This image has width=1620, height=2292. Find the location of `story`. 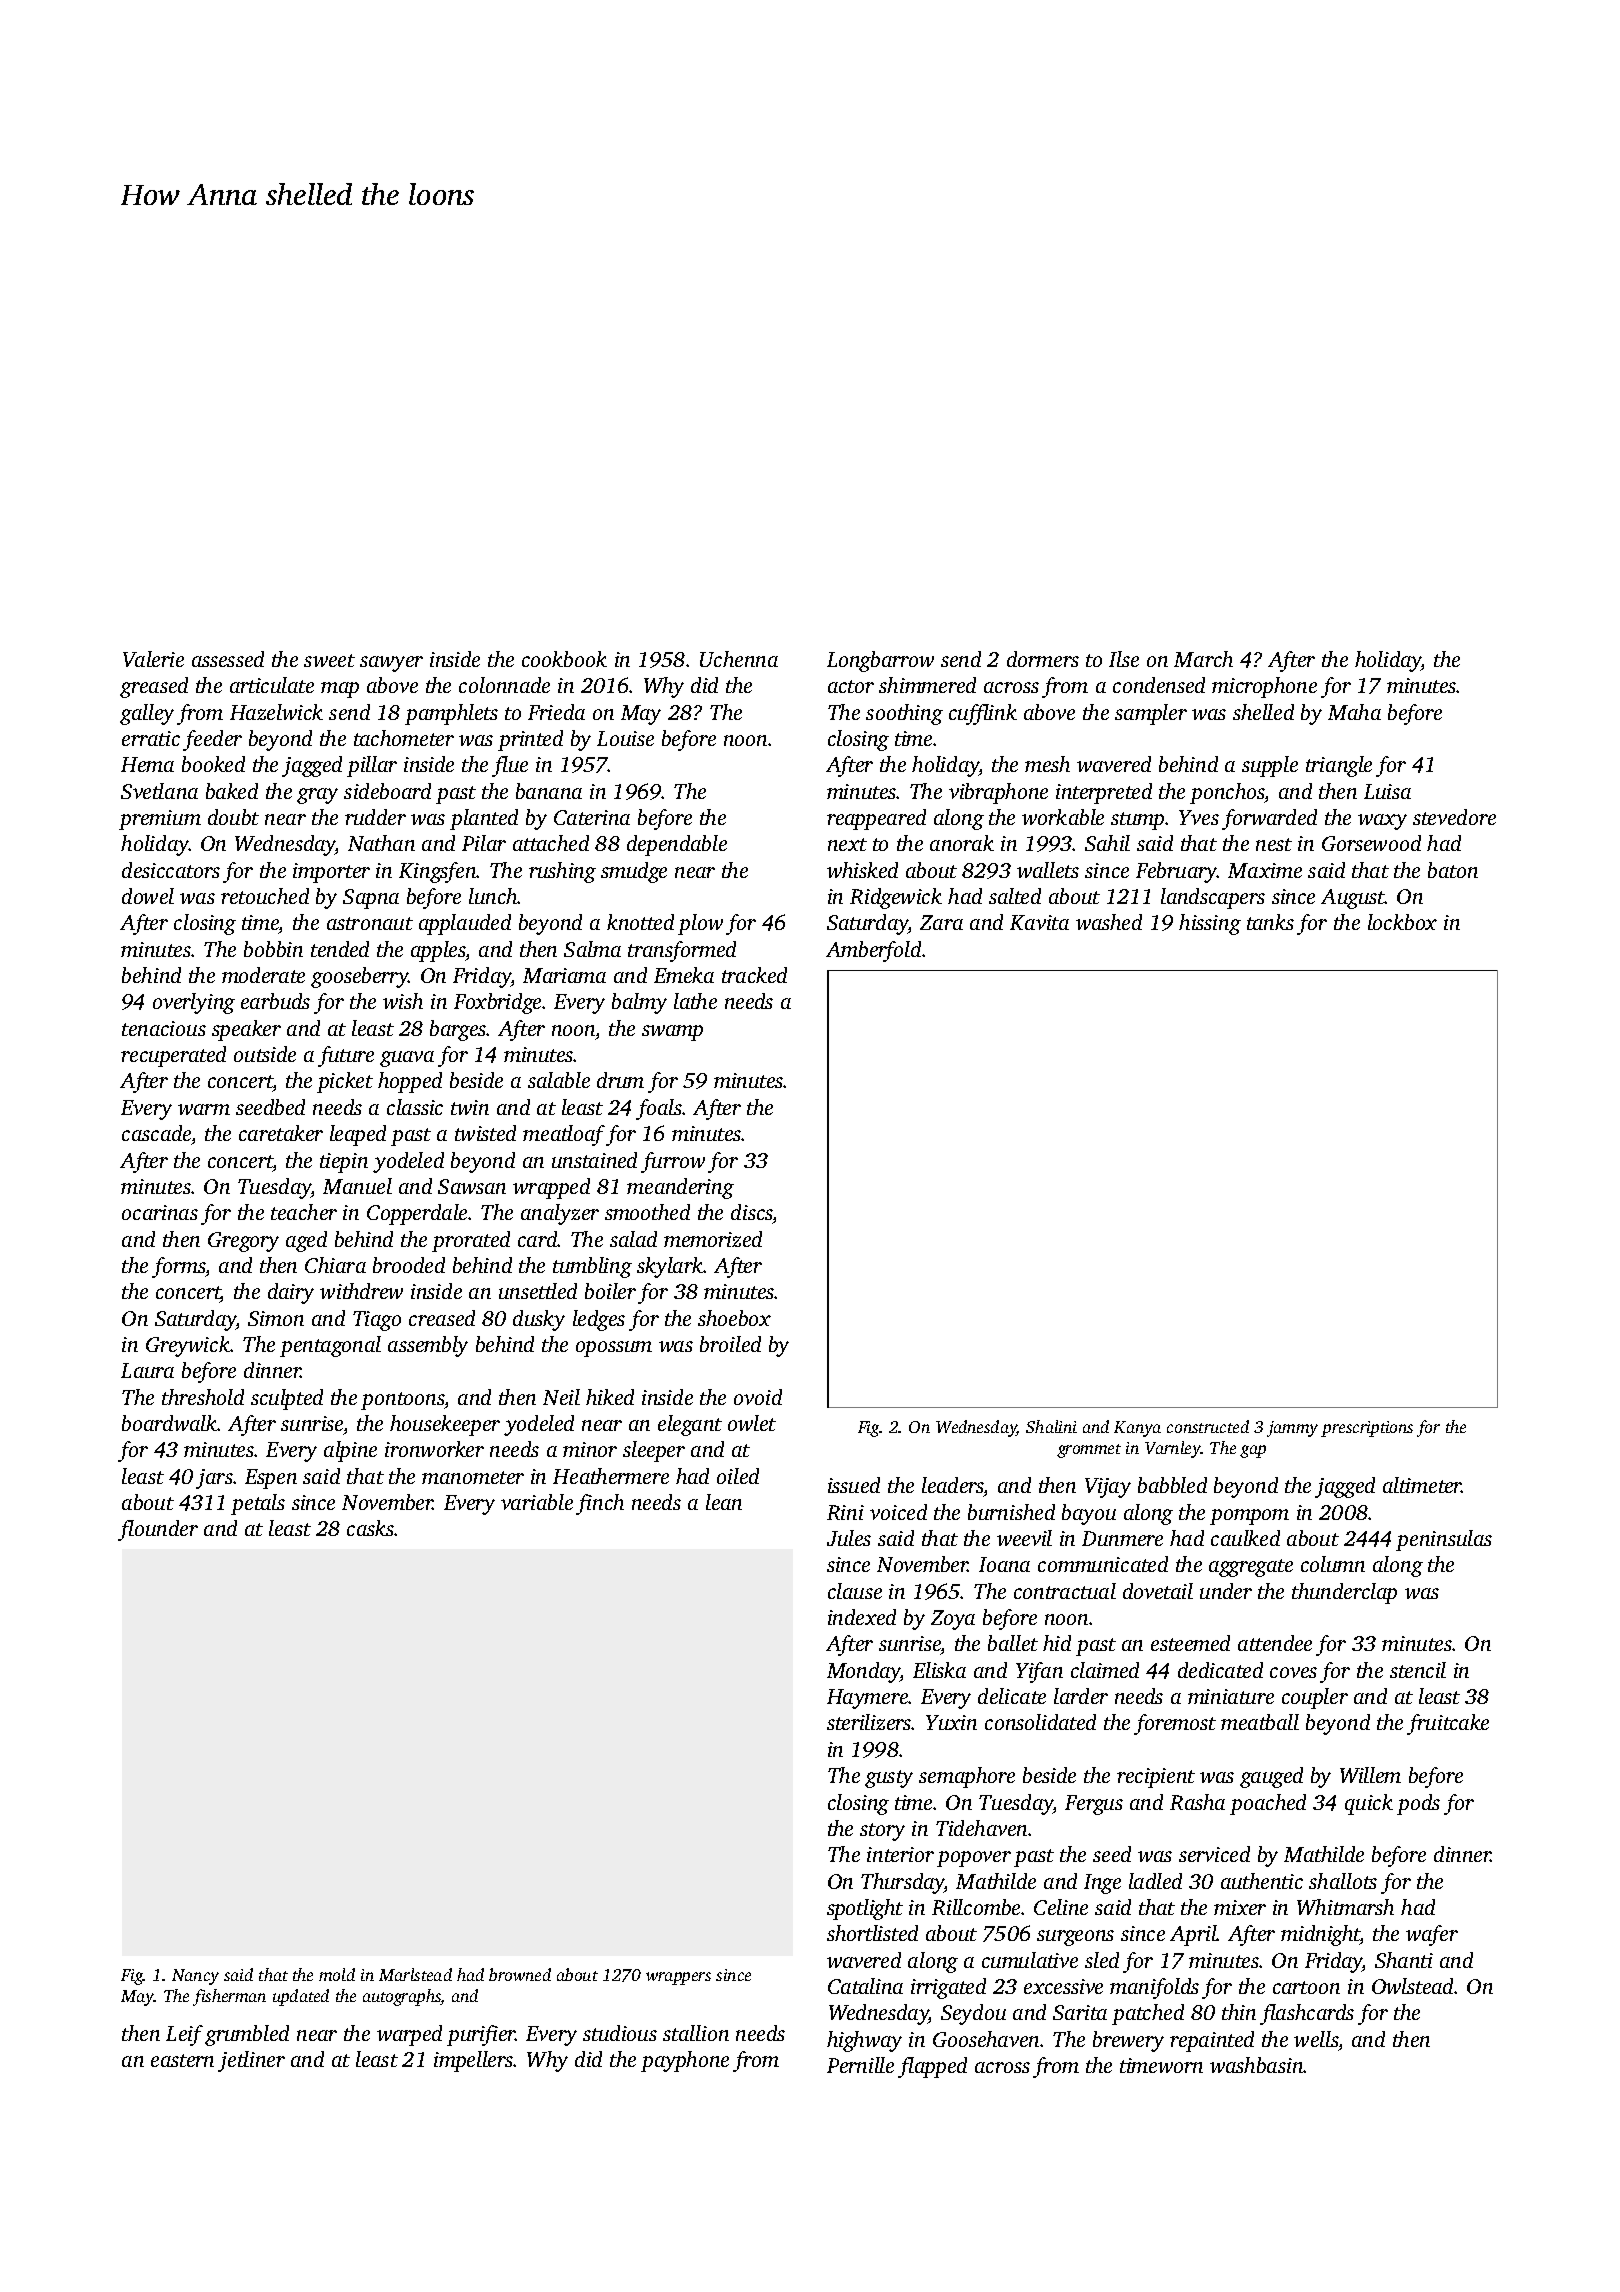

story is located at coordinates (882, 1832).
